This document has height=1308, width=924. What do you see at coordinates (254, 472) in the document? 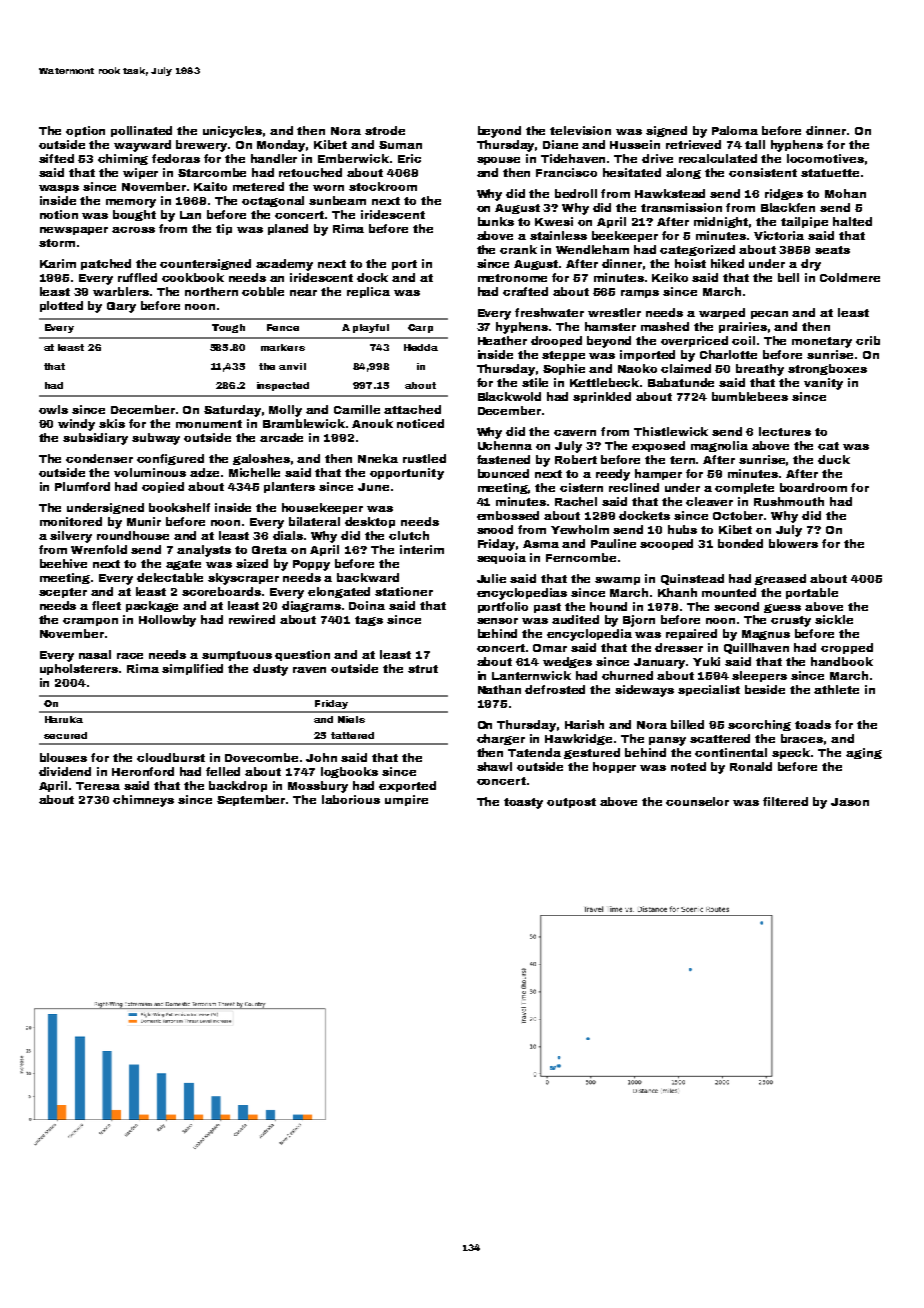
I see `Michelle` at bounding box center [254, 472].
